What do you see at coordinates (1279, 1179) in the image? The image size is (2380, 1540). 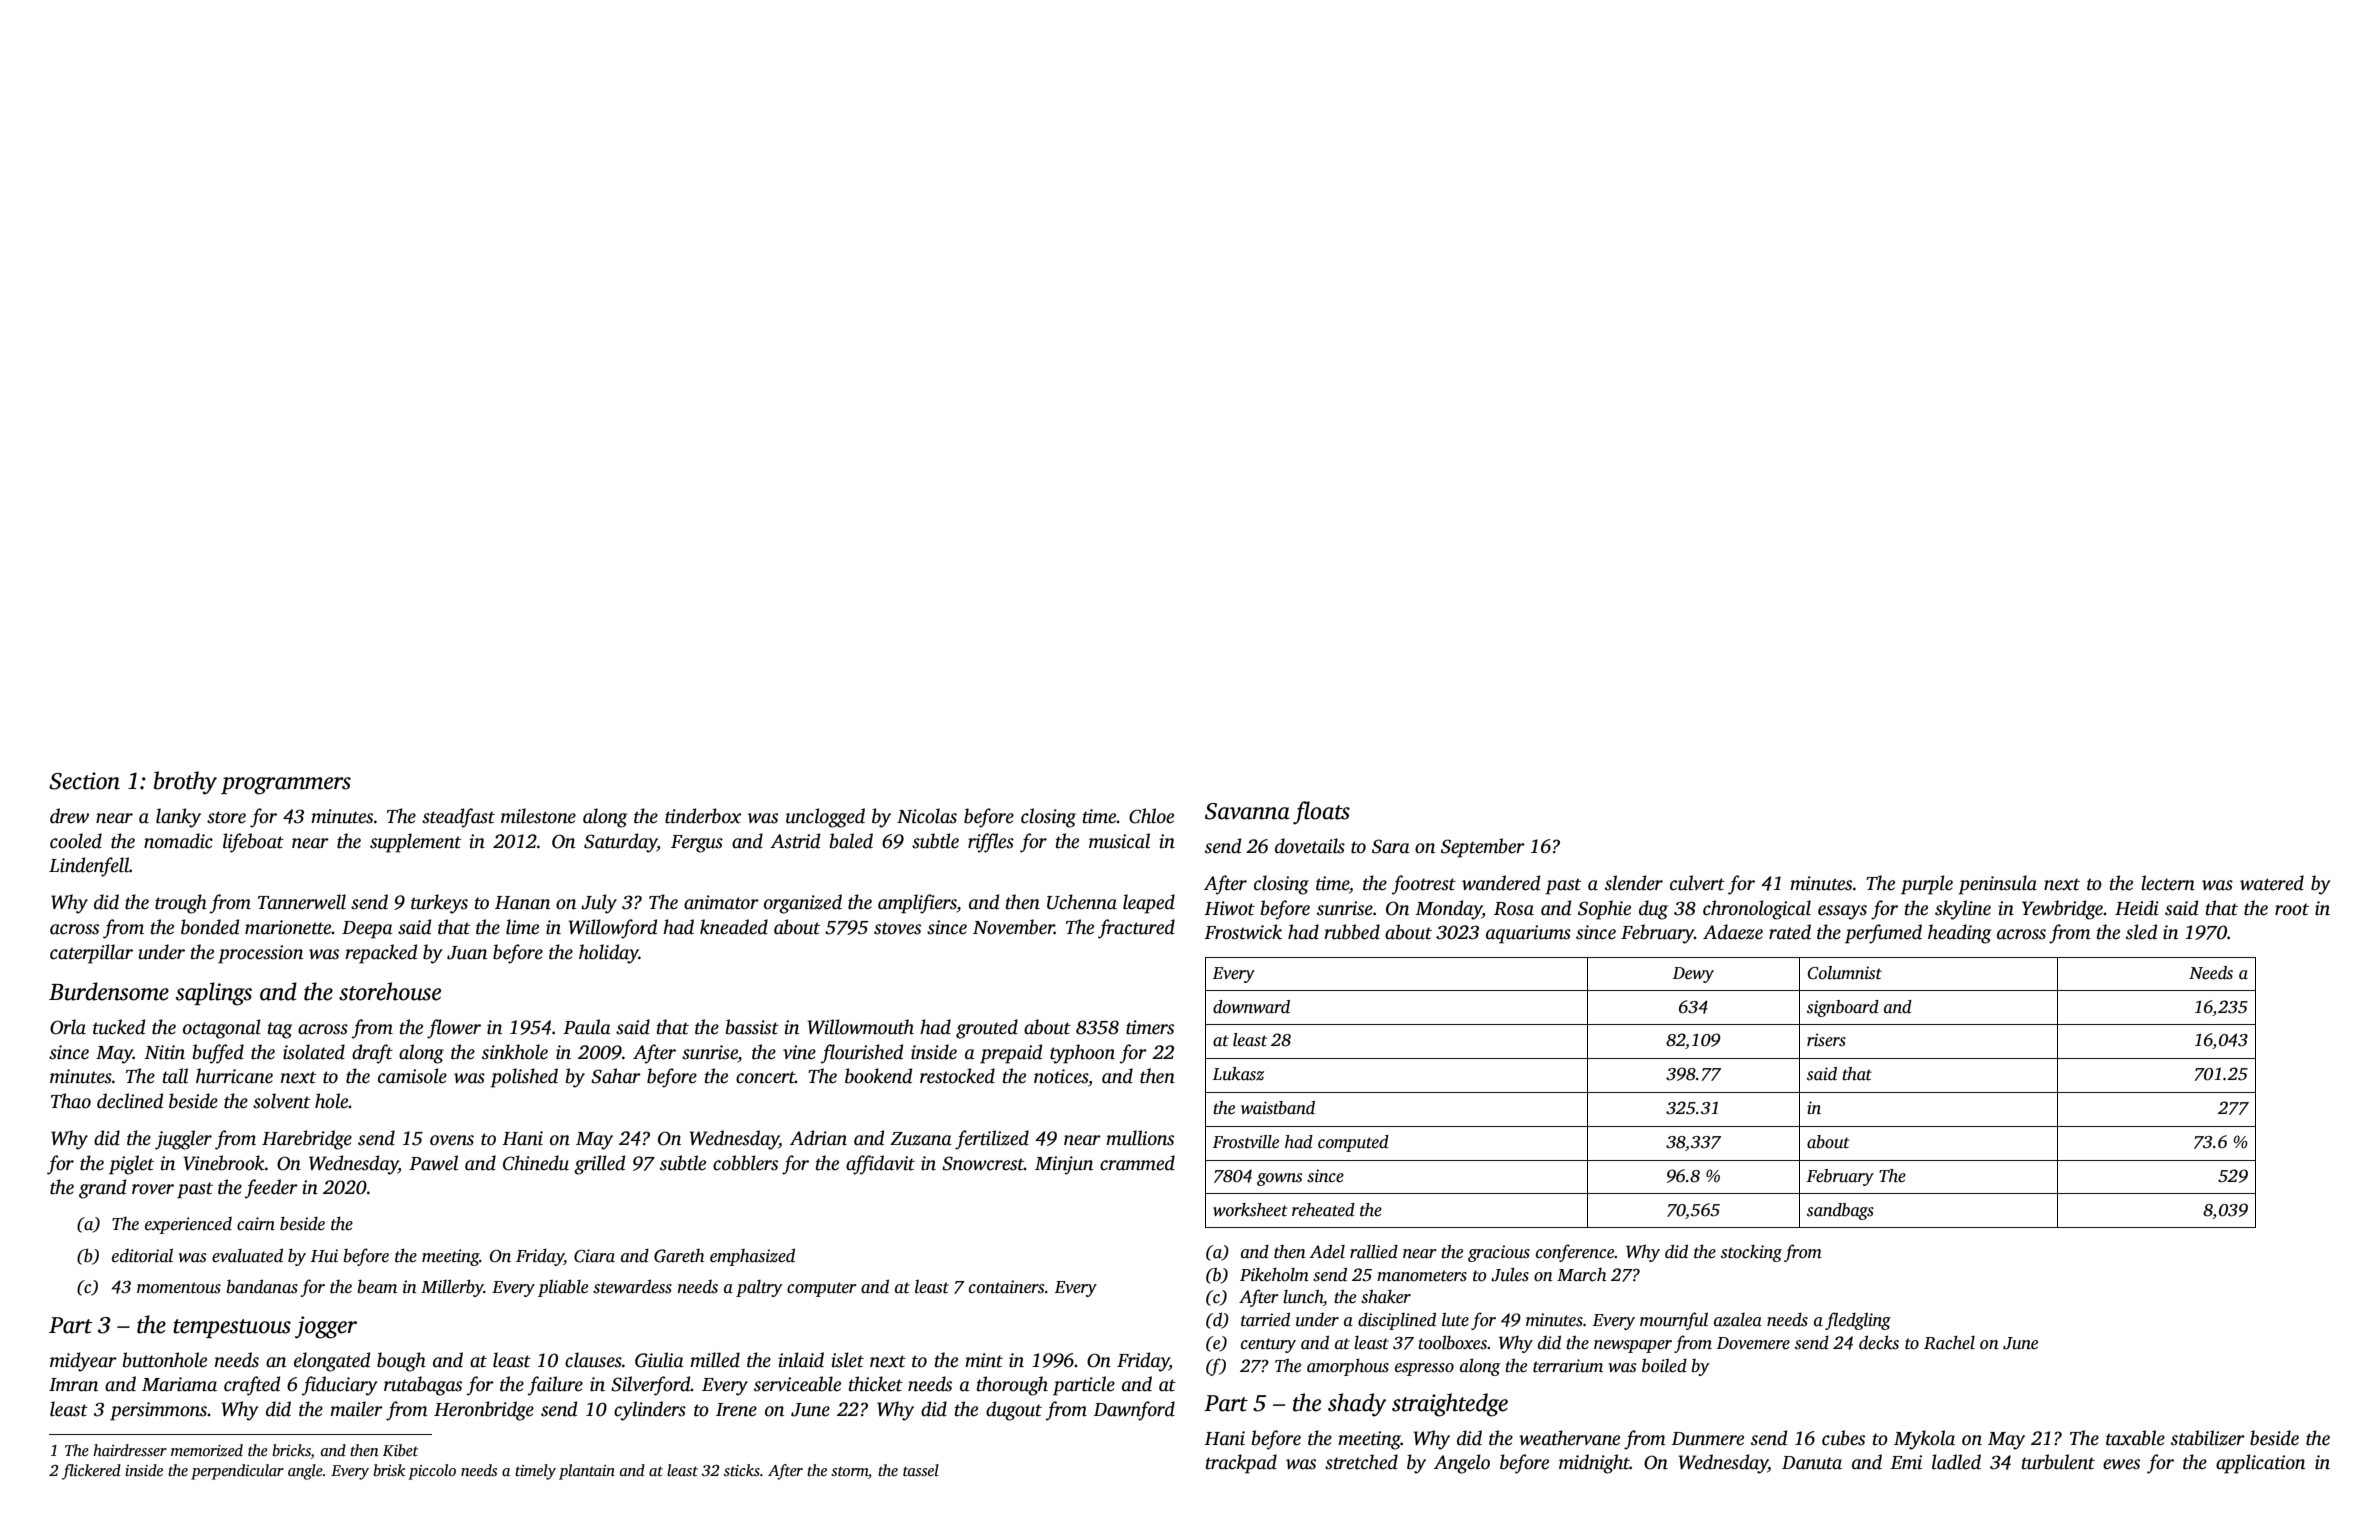 I see `gowns` at bounding box center [1279, 1179].
